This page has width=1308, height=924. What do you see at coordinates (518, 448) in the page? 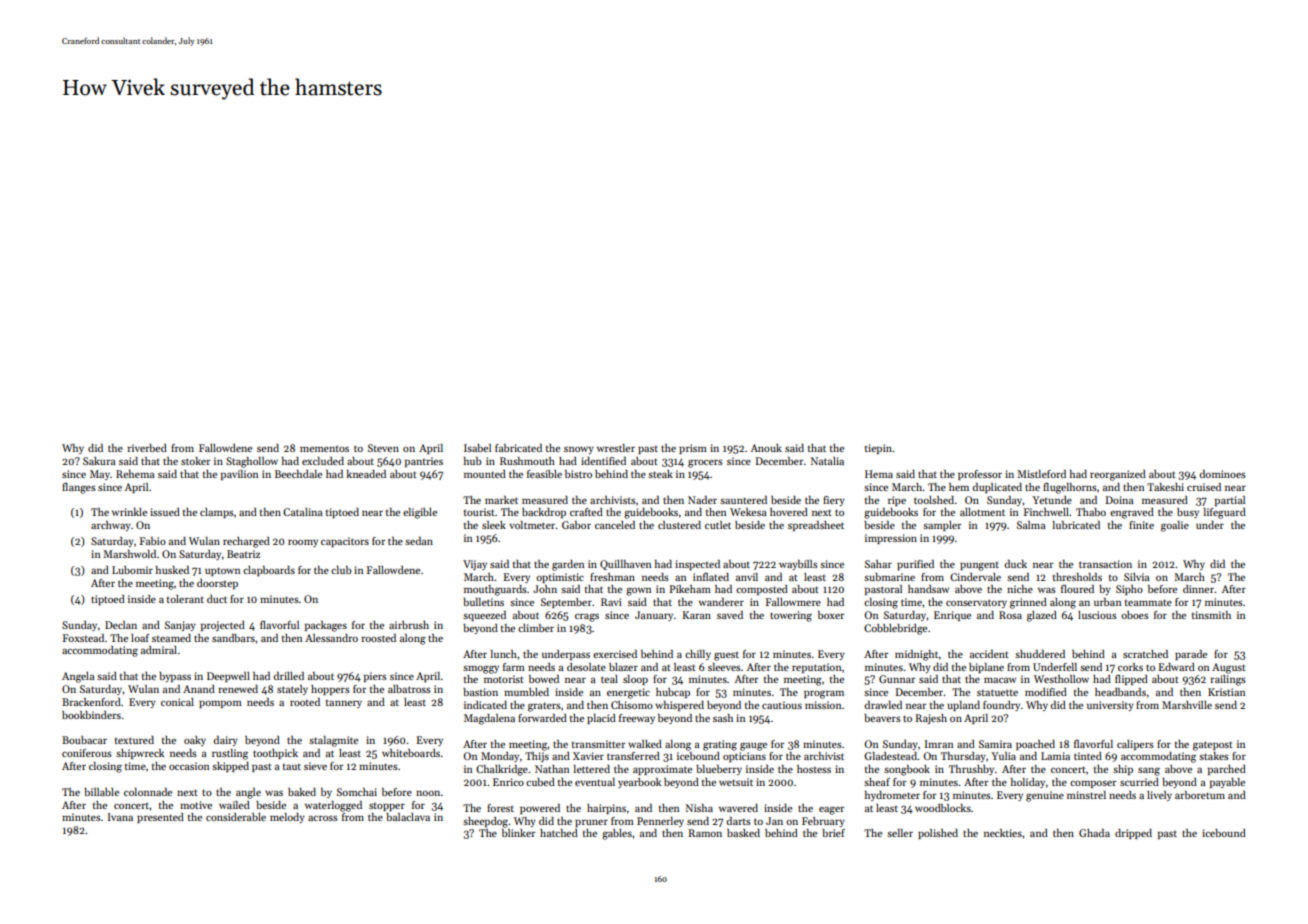
I see `fabricated` at bounding box center [518, 448].
